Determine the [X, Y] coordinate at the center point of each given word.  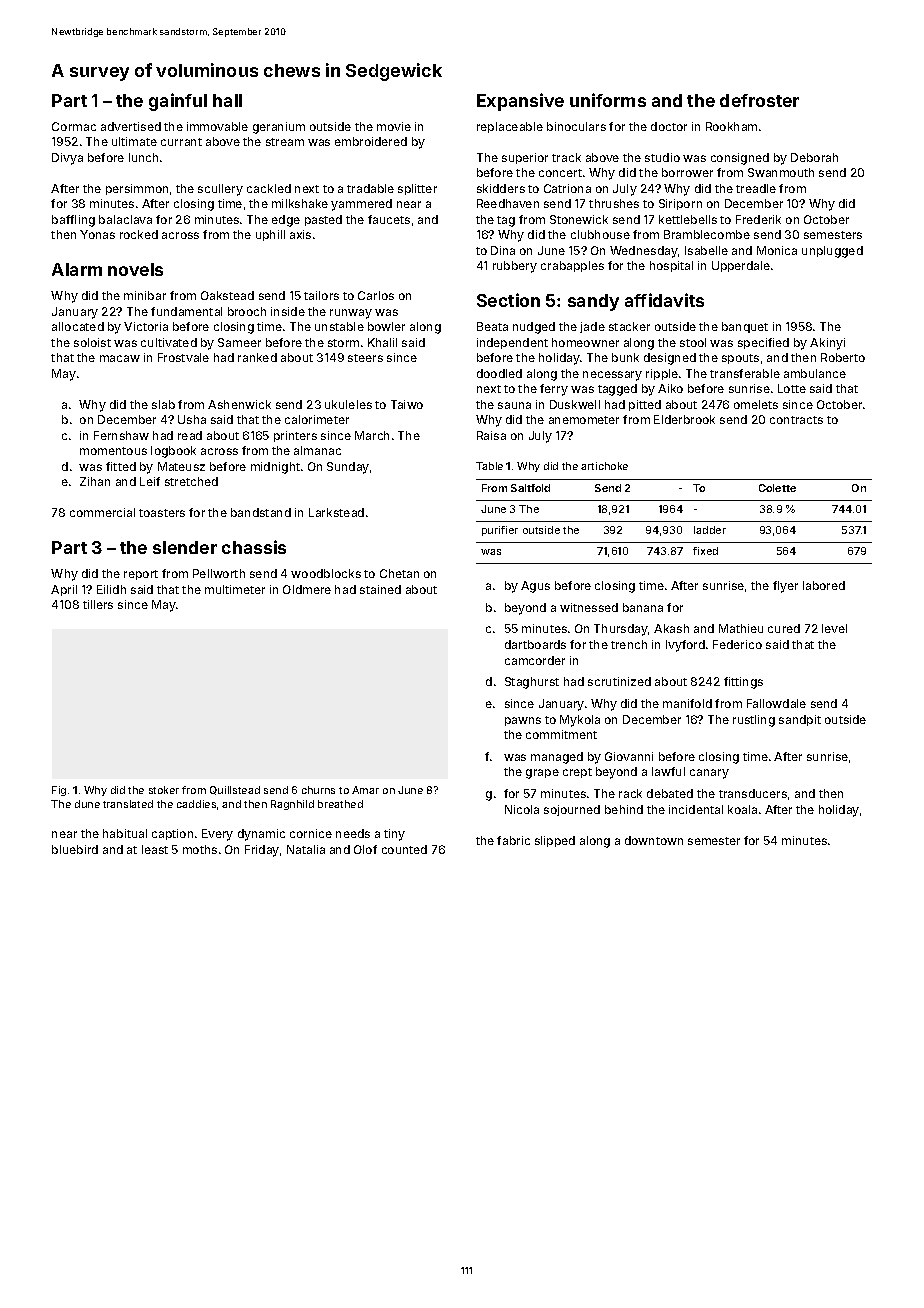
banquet [745, 327]
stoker [164, 790]
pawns [523, 721]
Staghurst [532, 683]
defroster [759, 100]
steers [365, 358]
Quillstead [235, 790]
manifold [687, 703]
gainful [178, 102]
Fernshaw [121, 435]
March [372, 435]
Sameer [239, 342]
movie [394, 126]
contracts [796, 420]
